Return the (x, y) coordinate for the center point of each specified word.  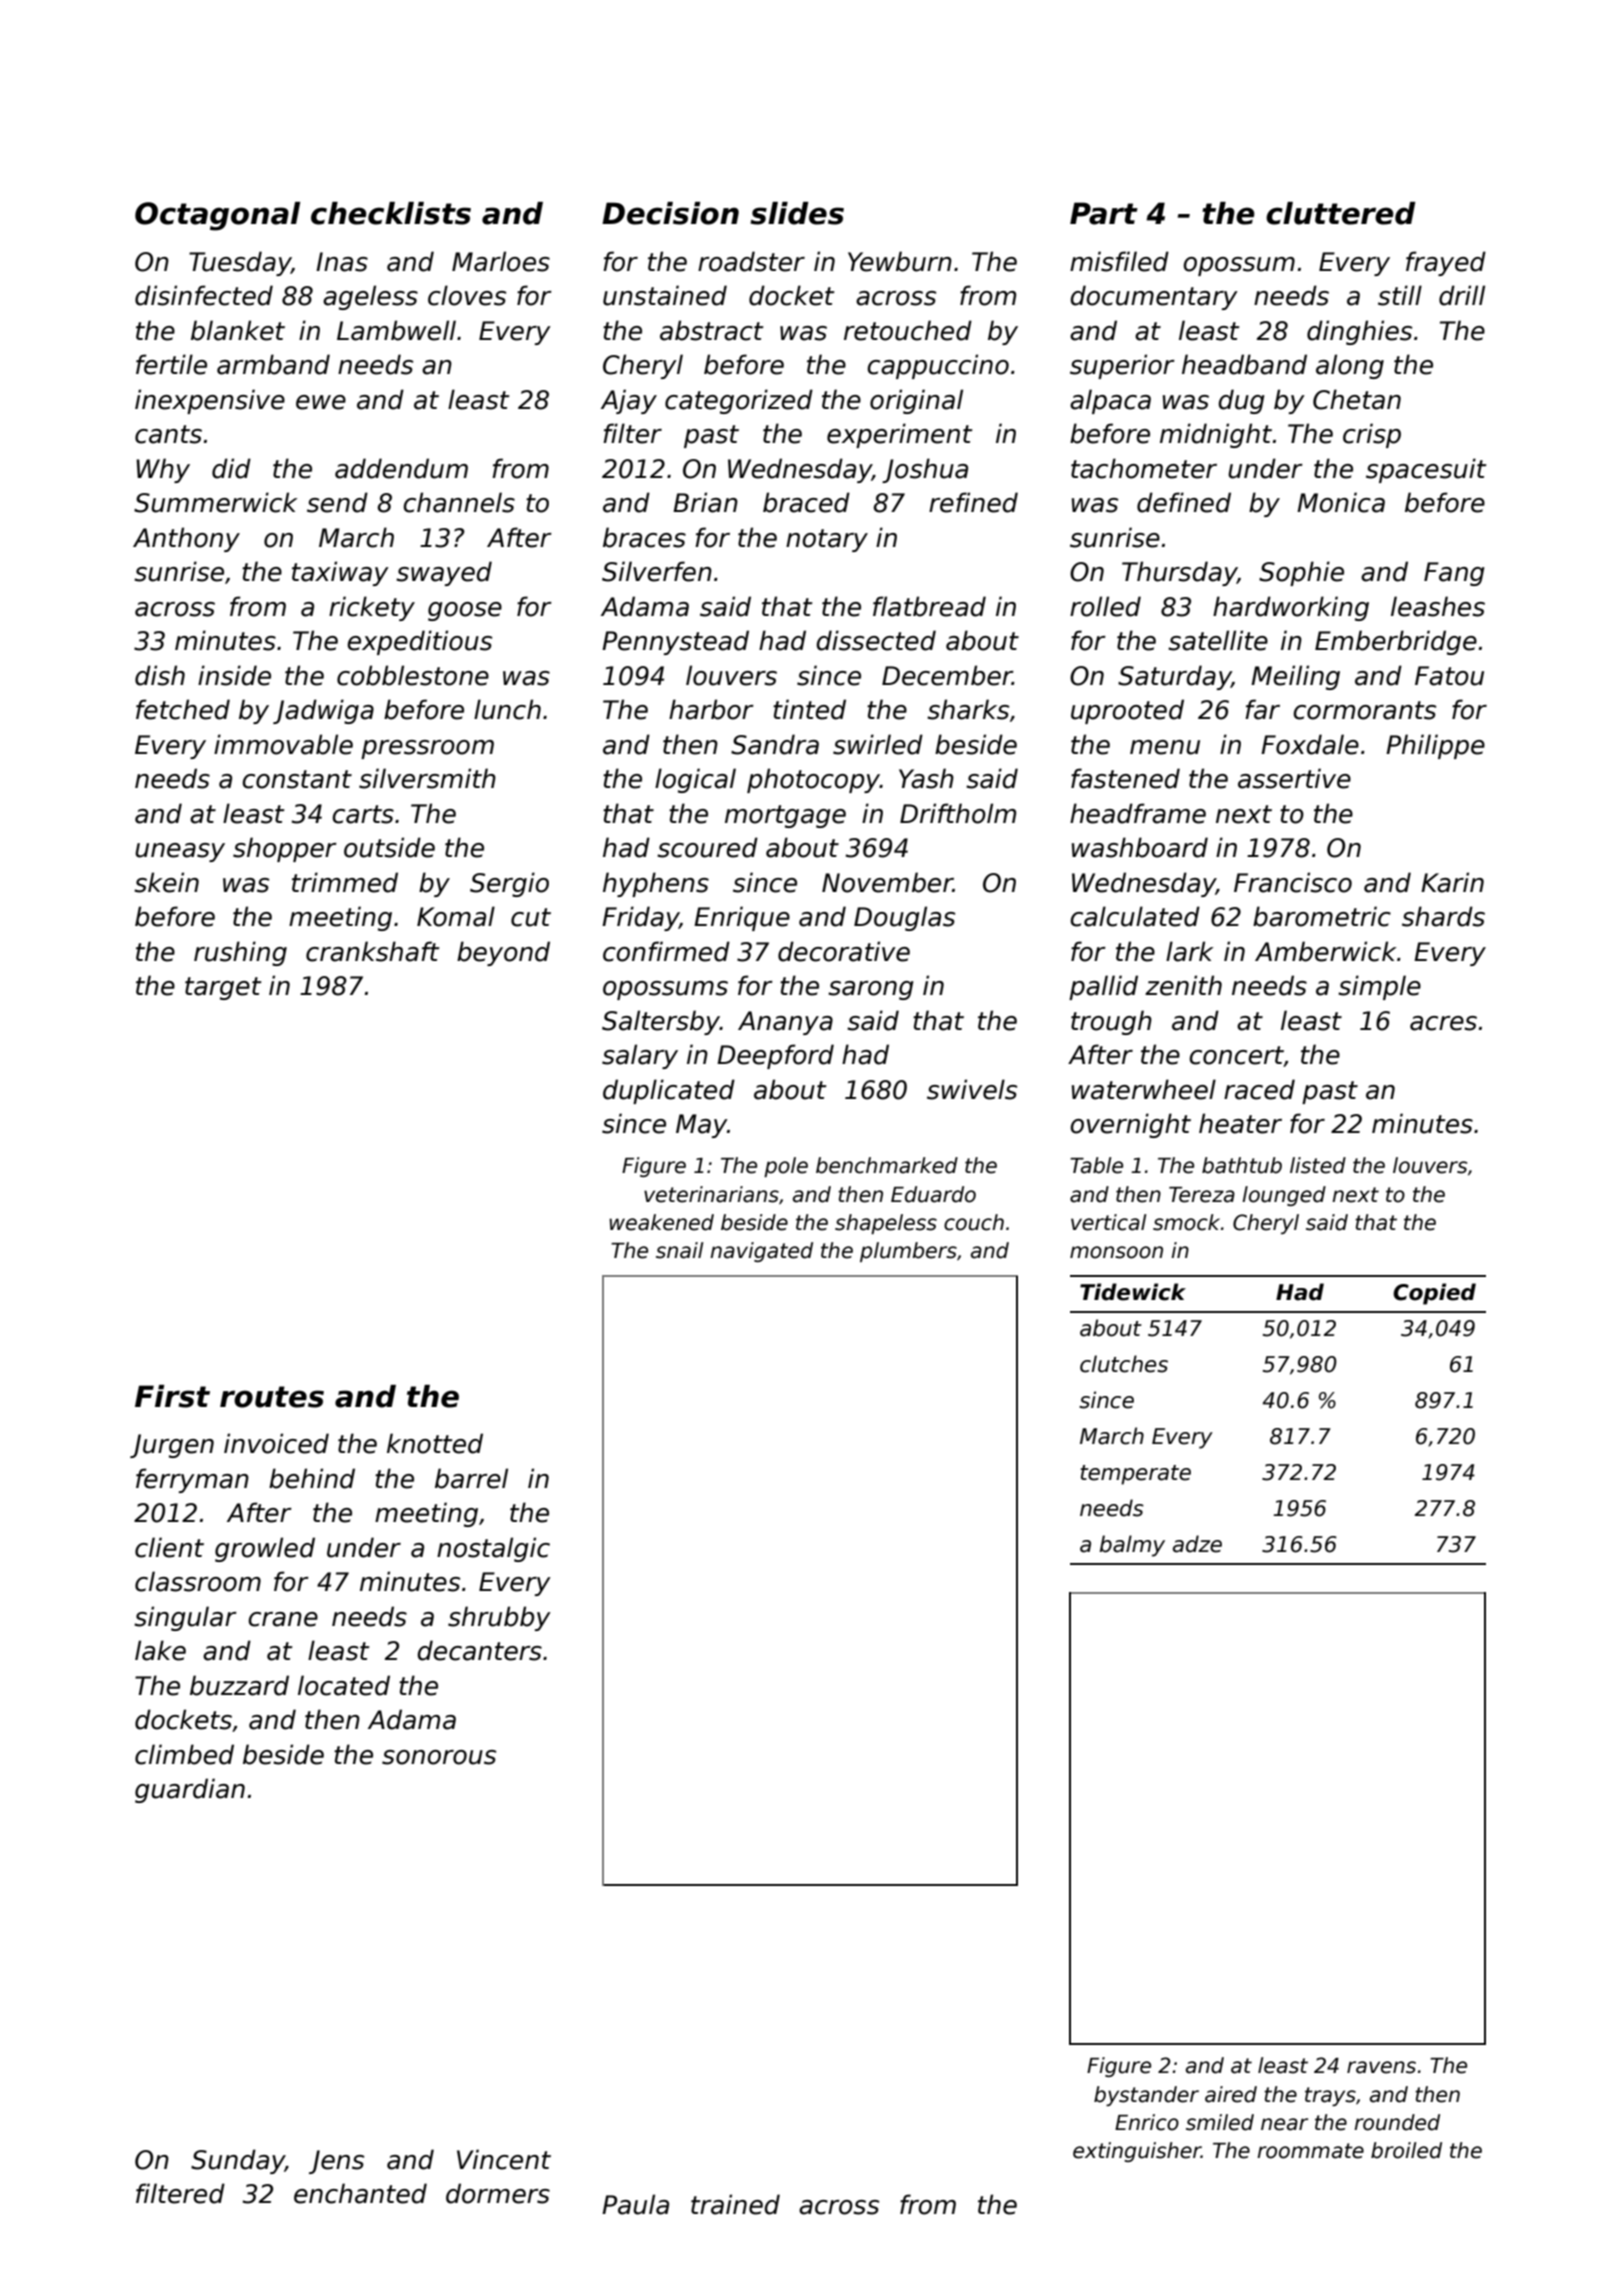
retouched (908, 330)
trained (735, 2204)
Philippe (1435, 746)
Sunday (238, 2161)
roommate (1310, 2151)
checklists (391, 213)
